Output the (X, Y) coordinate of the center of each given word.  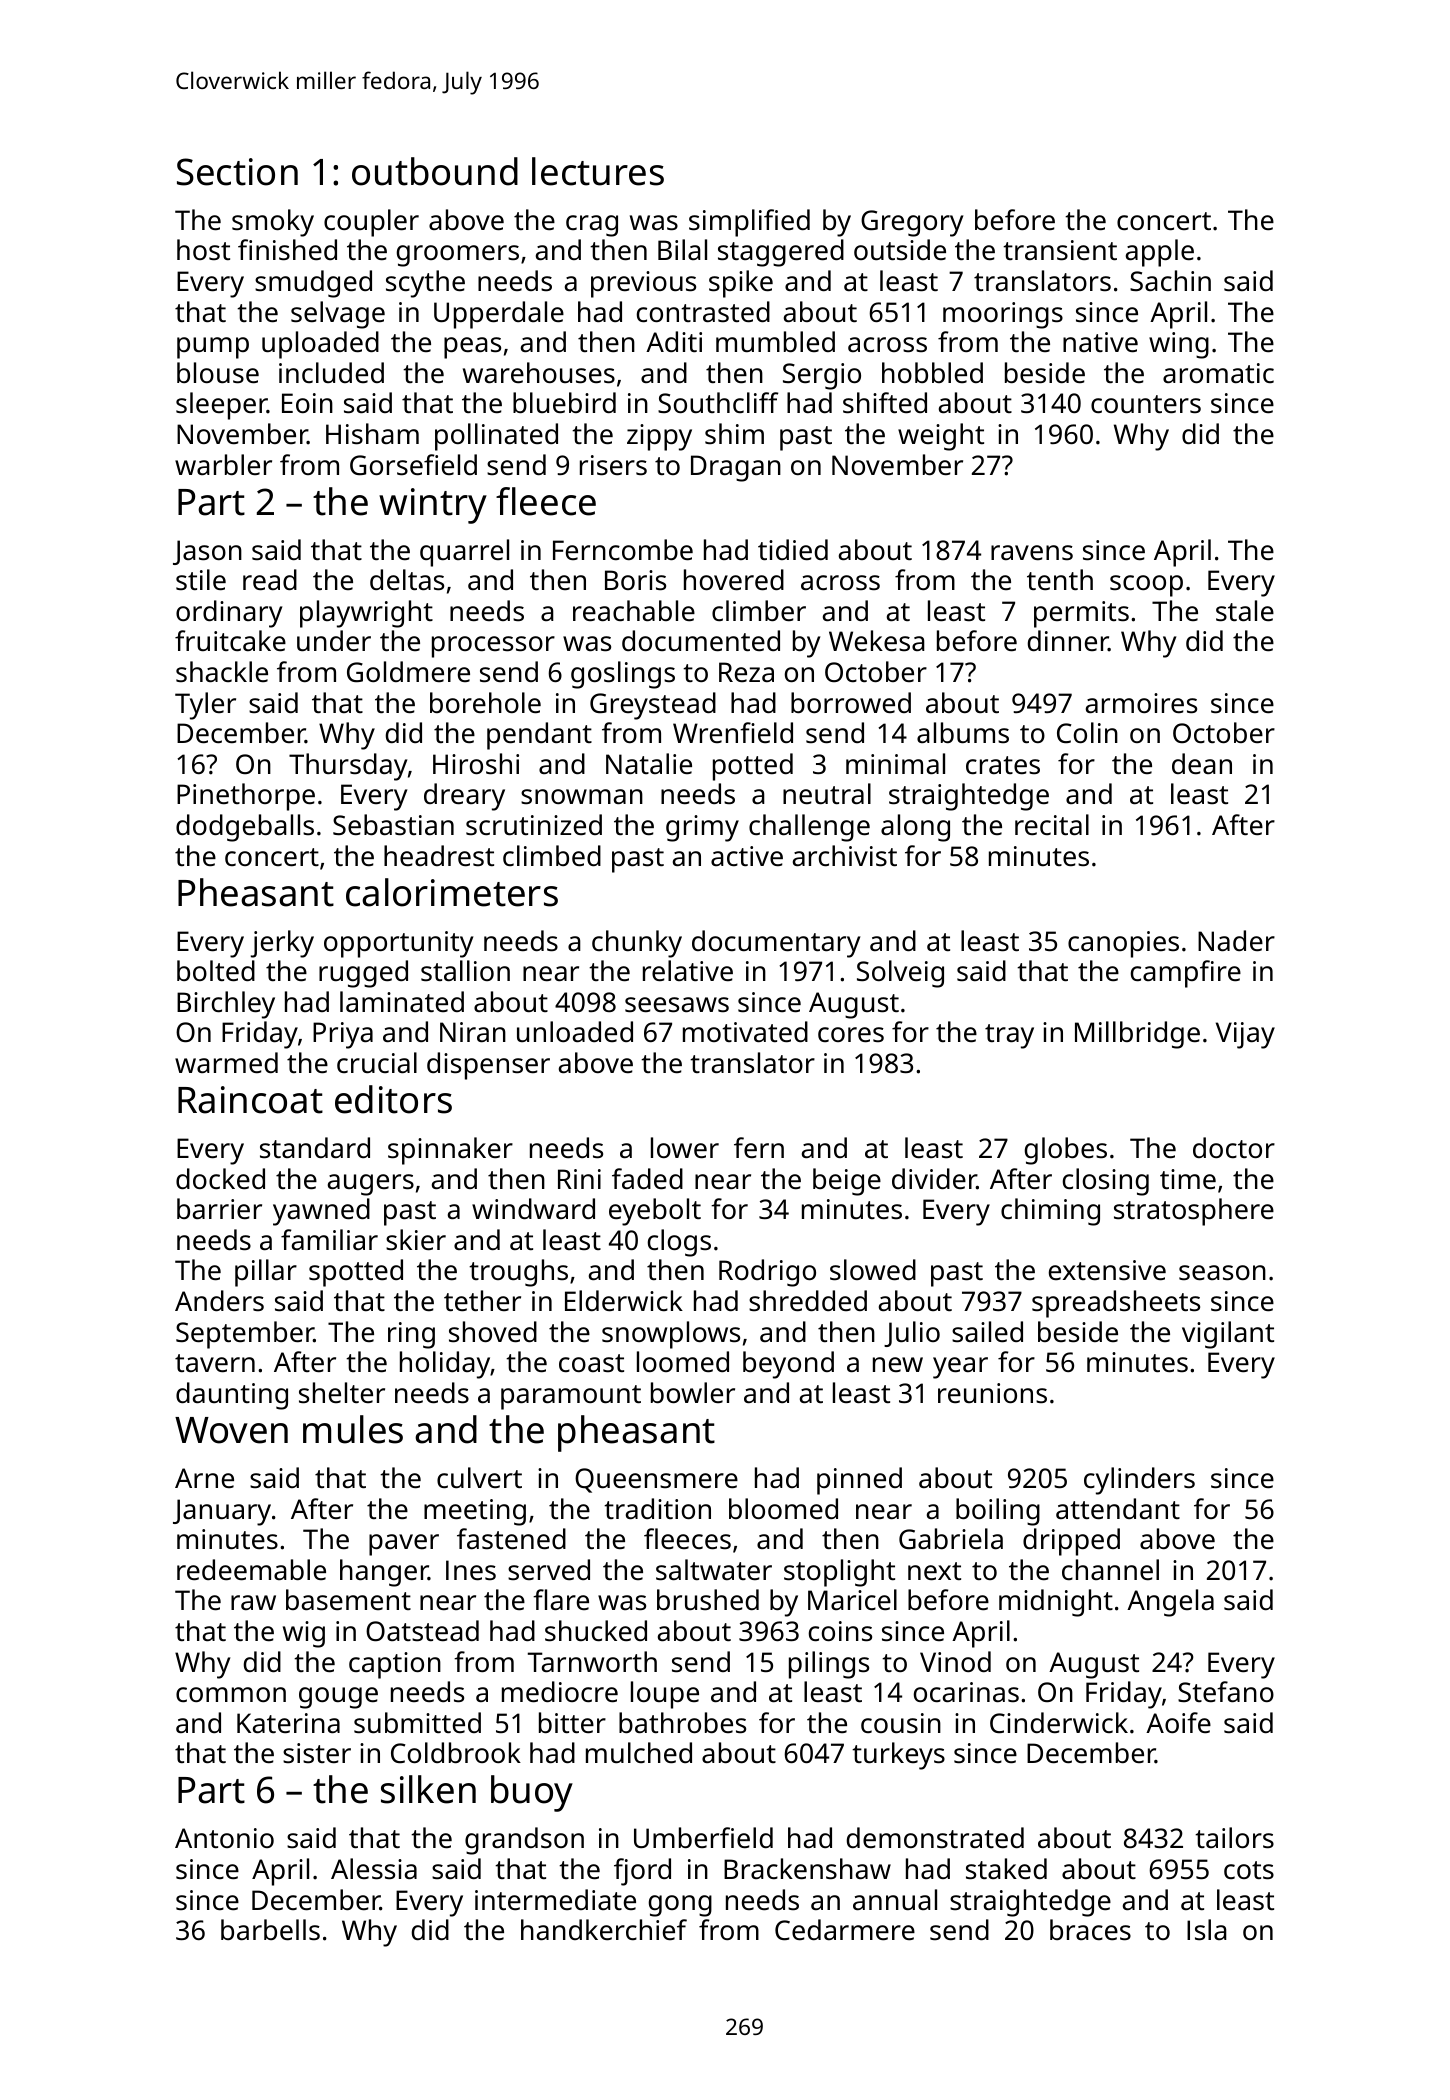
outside (900, 250)
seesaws (677, 1005)
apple (1160, 253)
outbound (435, 171)
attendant (1118, 1509)
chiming (1050, 1212)
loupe (665, 1695)
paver (404, 1545)
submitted (417, 1722)
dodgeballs (245, 828)
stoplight (839, 1573)
